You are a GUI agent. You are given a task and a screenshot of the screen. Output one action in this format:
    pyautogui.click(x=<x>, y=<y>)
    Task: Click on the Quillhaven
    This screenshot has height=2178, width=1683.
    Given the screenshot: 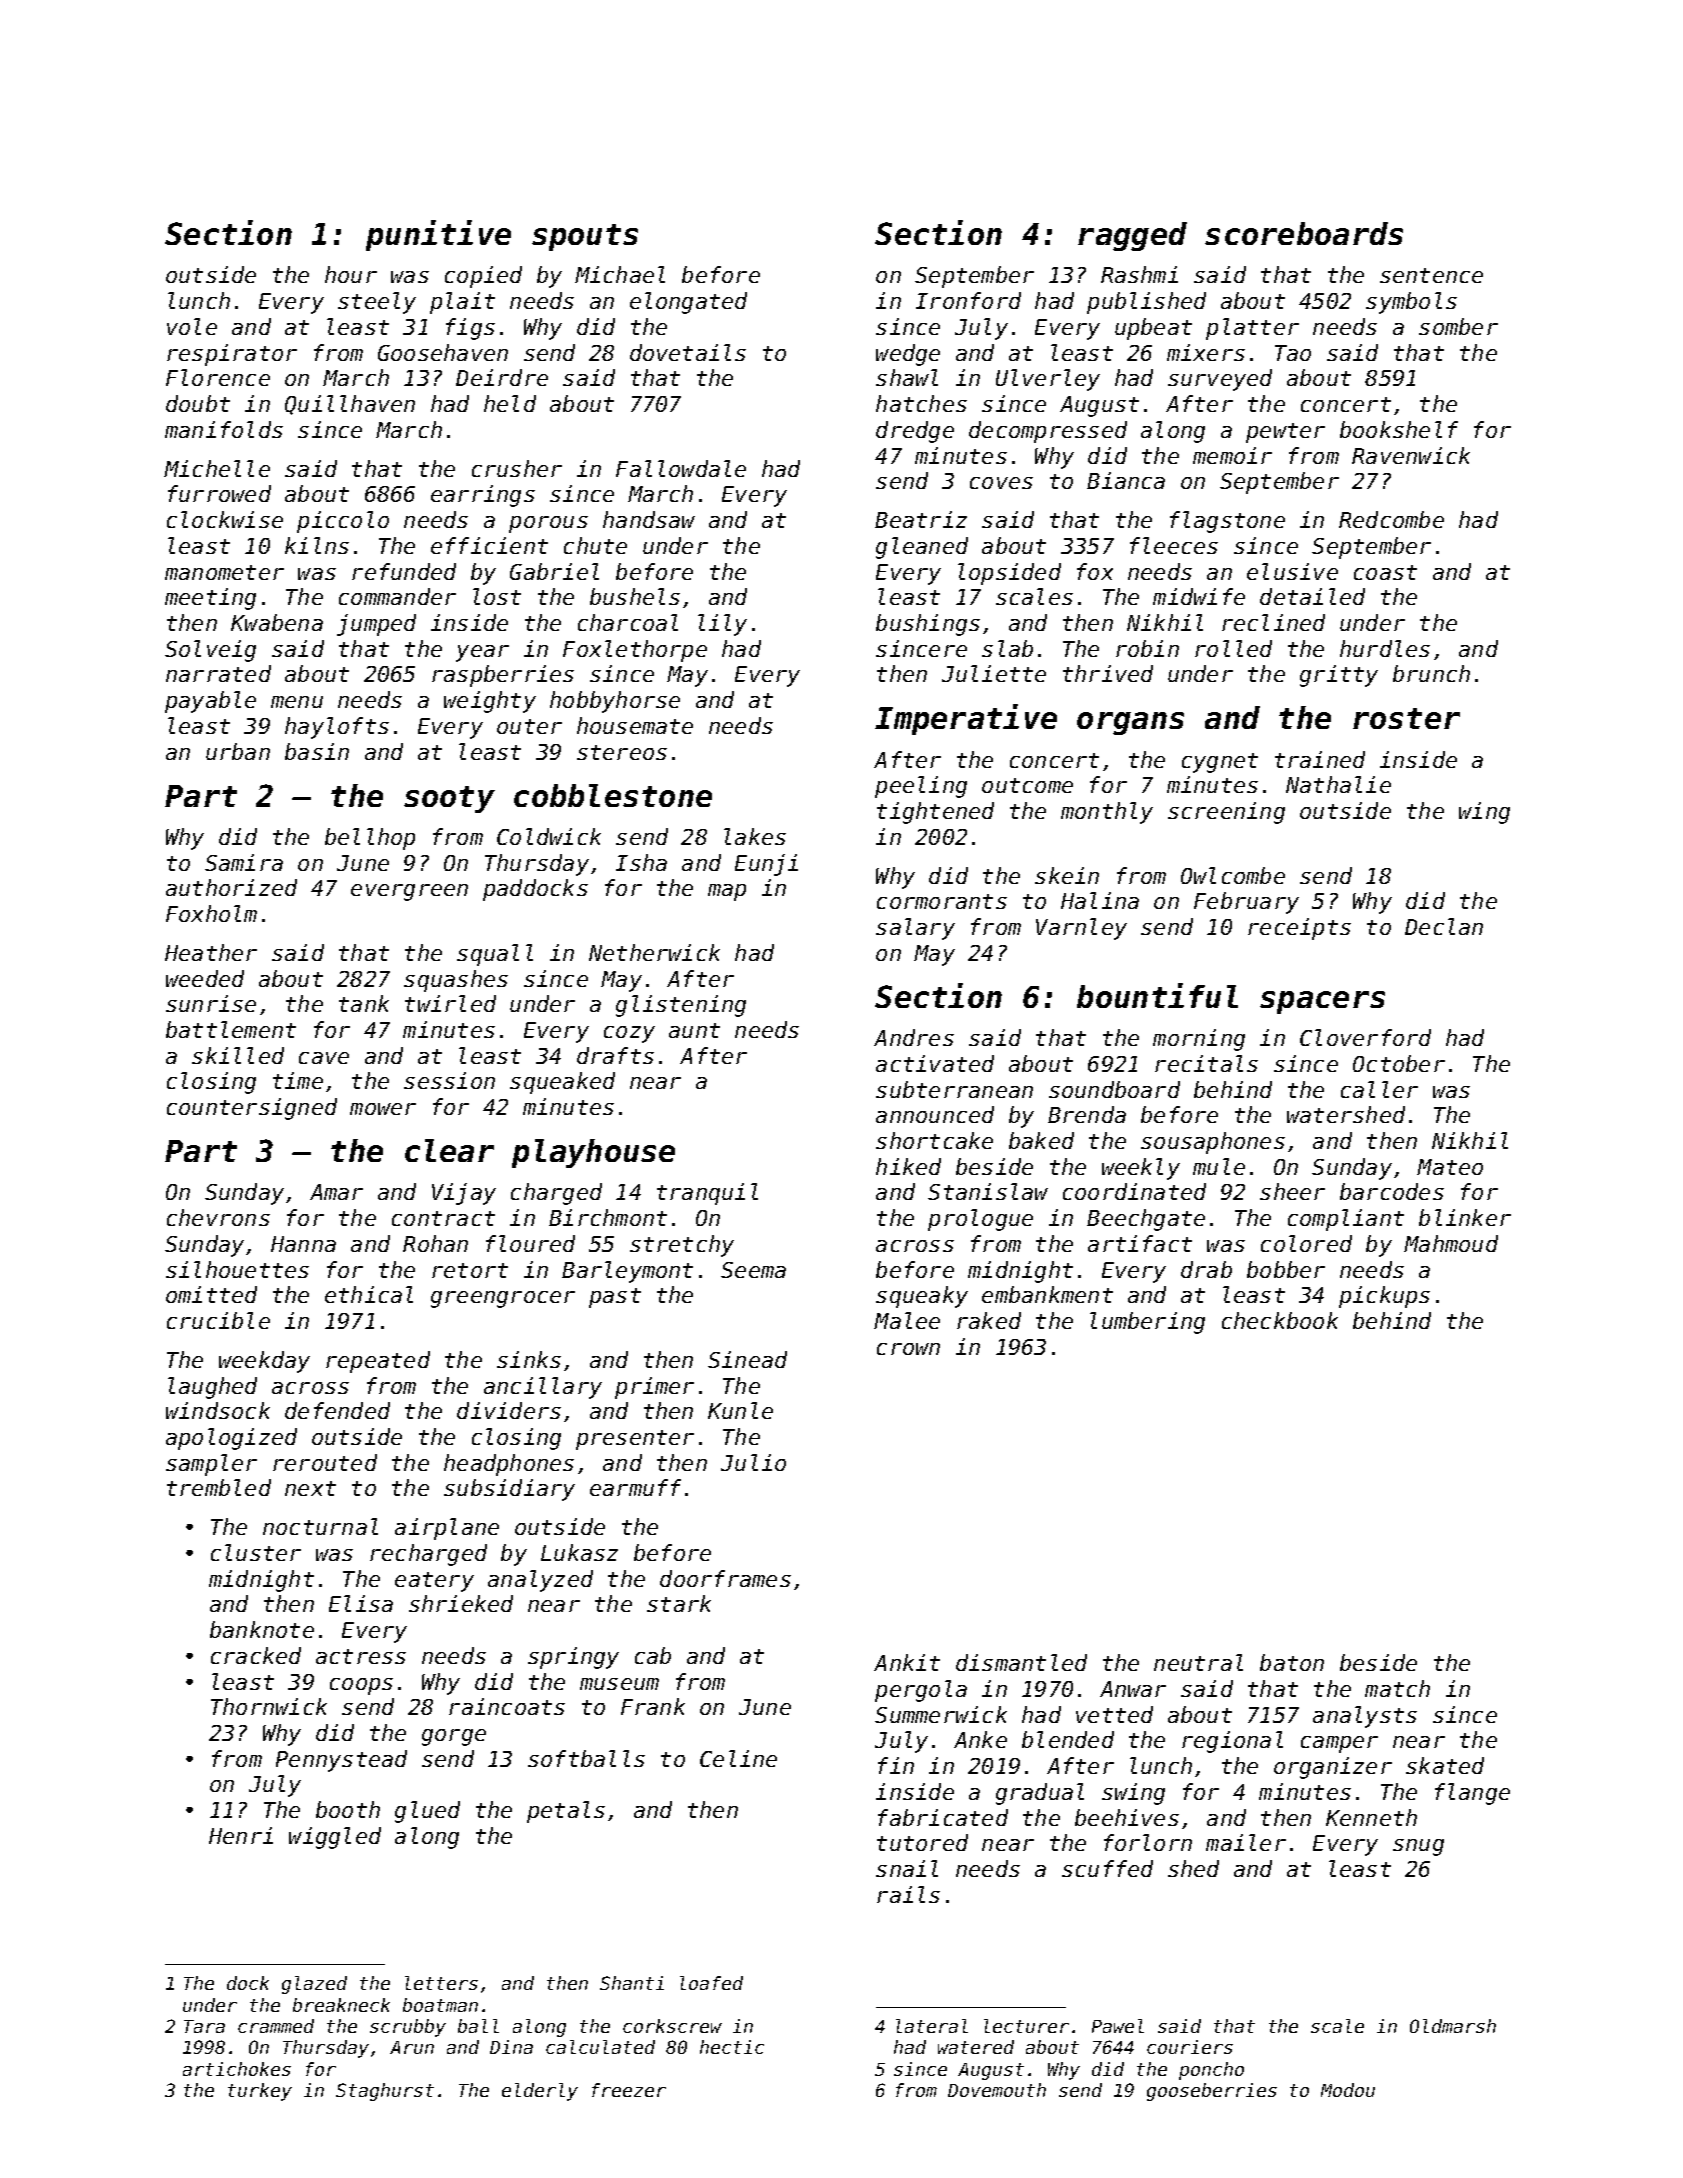 What is the action you would take?
    pyautogui.click(x=350, y=405)
